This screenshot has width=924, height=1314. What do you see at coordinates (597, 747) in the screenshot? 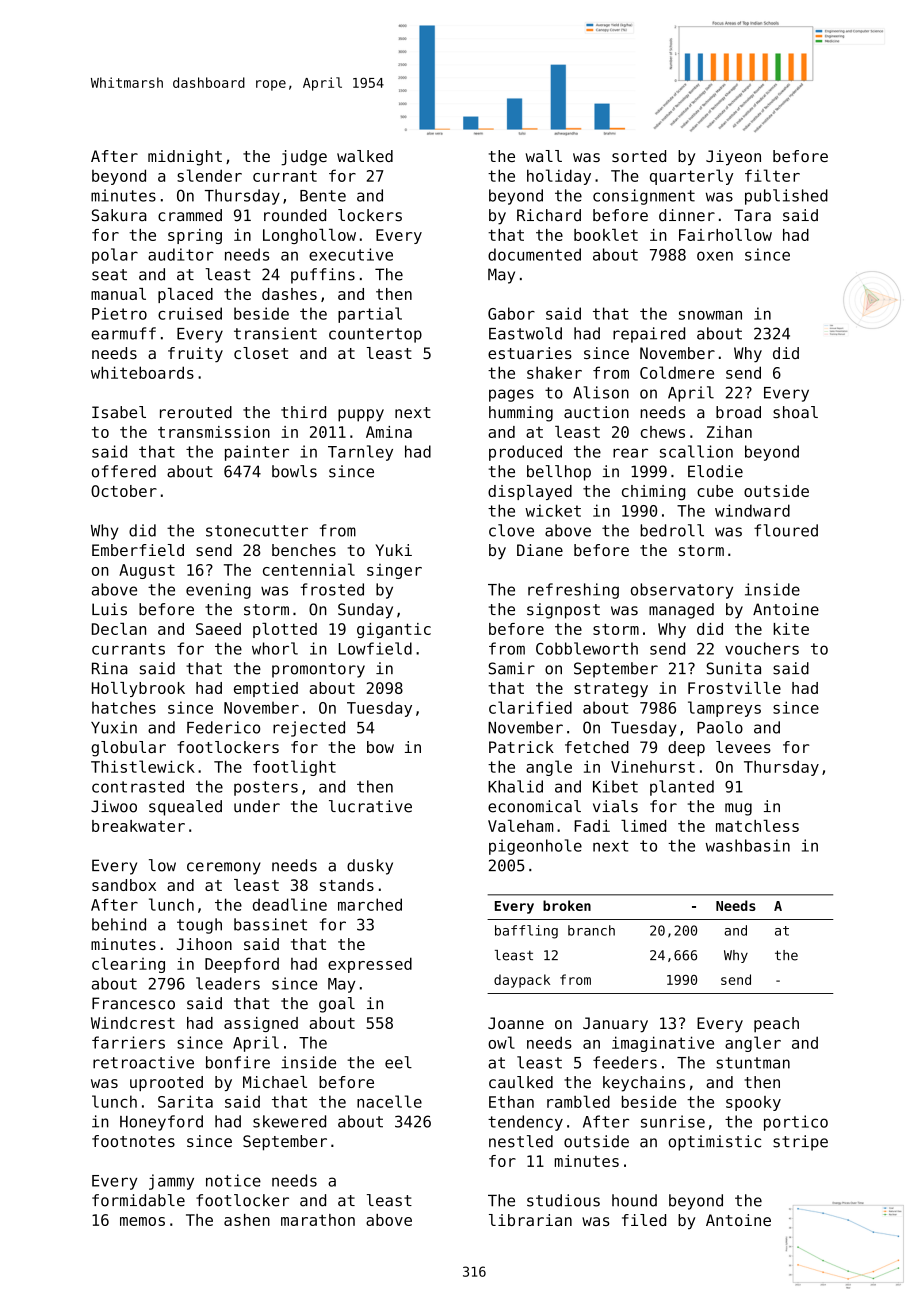
I see `fetched` at bounding box center [597, 747].
